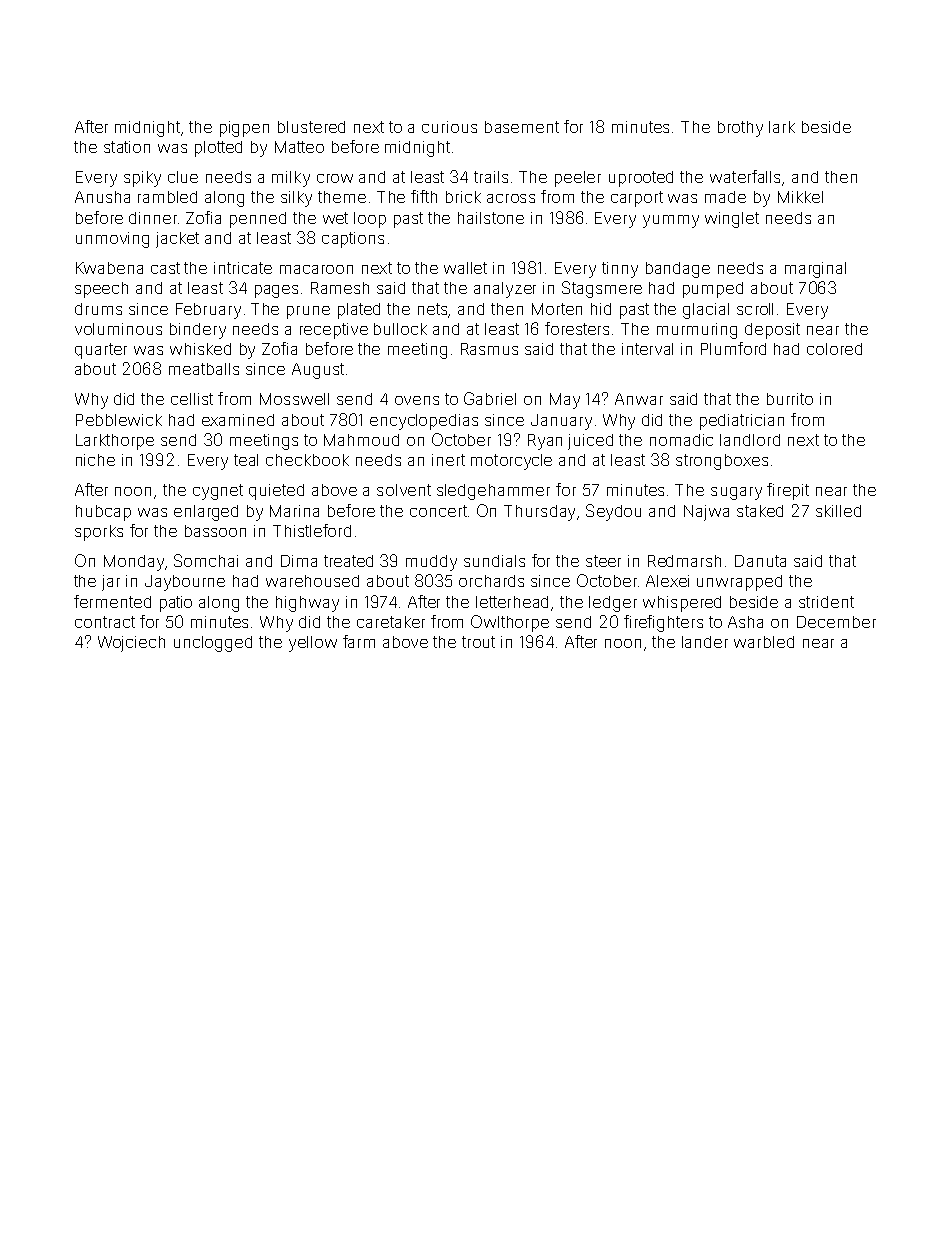 The height and width of the document is (1233, 952). I want to click on landlord, so click(750, 440).
